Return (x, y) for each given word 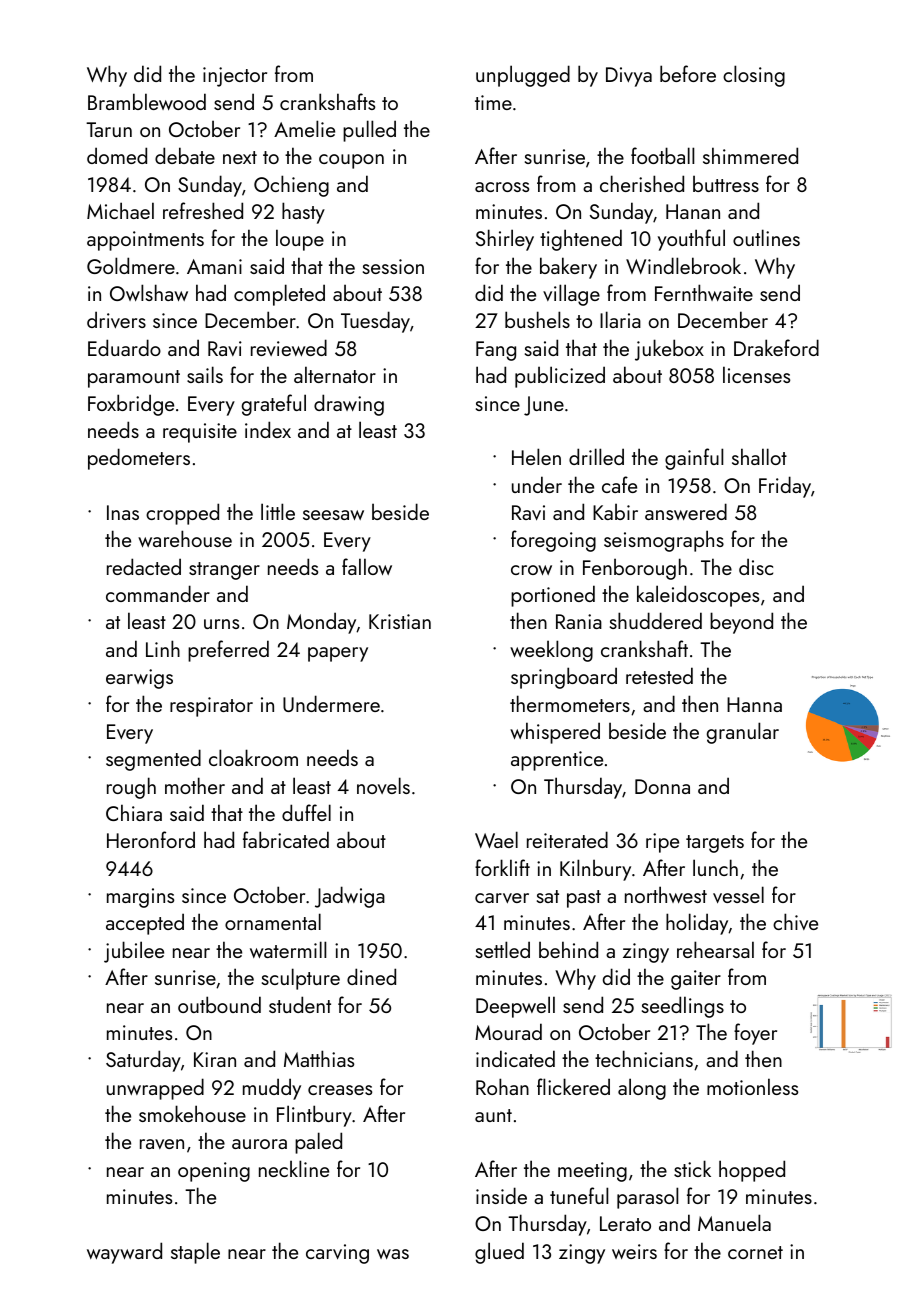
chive (795, 921)
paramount (134, 379)
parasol (647, 1198)
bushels (537, 319)
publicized (560, 377)
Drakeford (776, 347)
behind (568, 949)
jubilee (134, 952)
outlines (766, 237)
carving (337, 1254)
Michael (120, 210)
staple (195, 1253)
